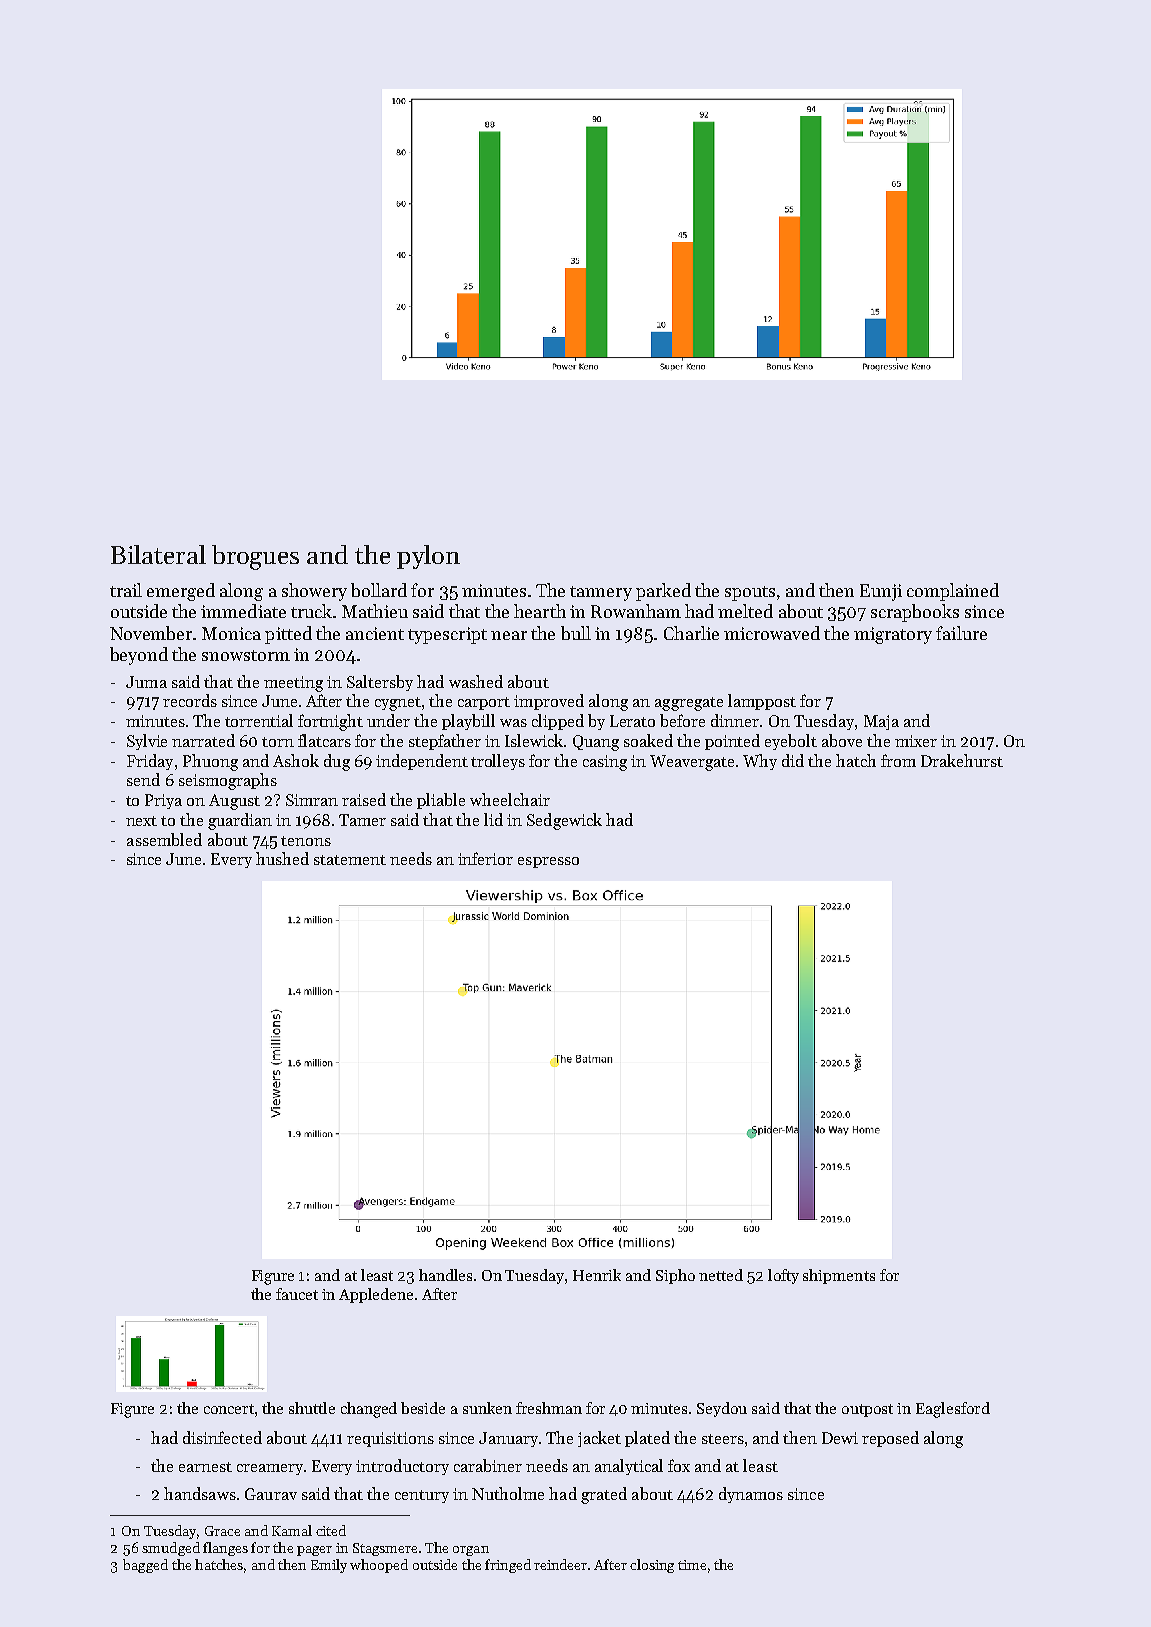 The width and height of the image is (1151, 1627). I want to click on flanges, so click(225, 1549).
